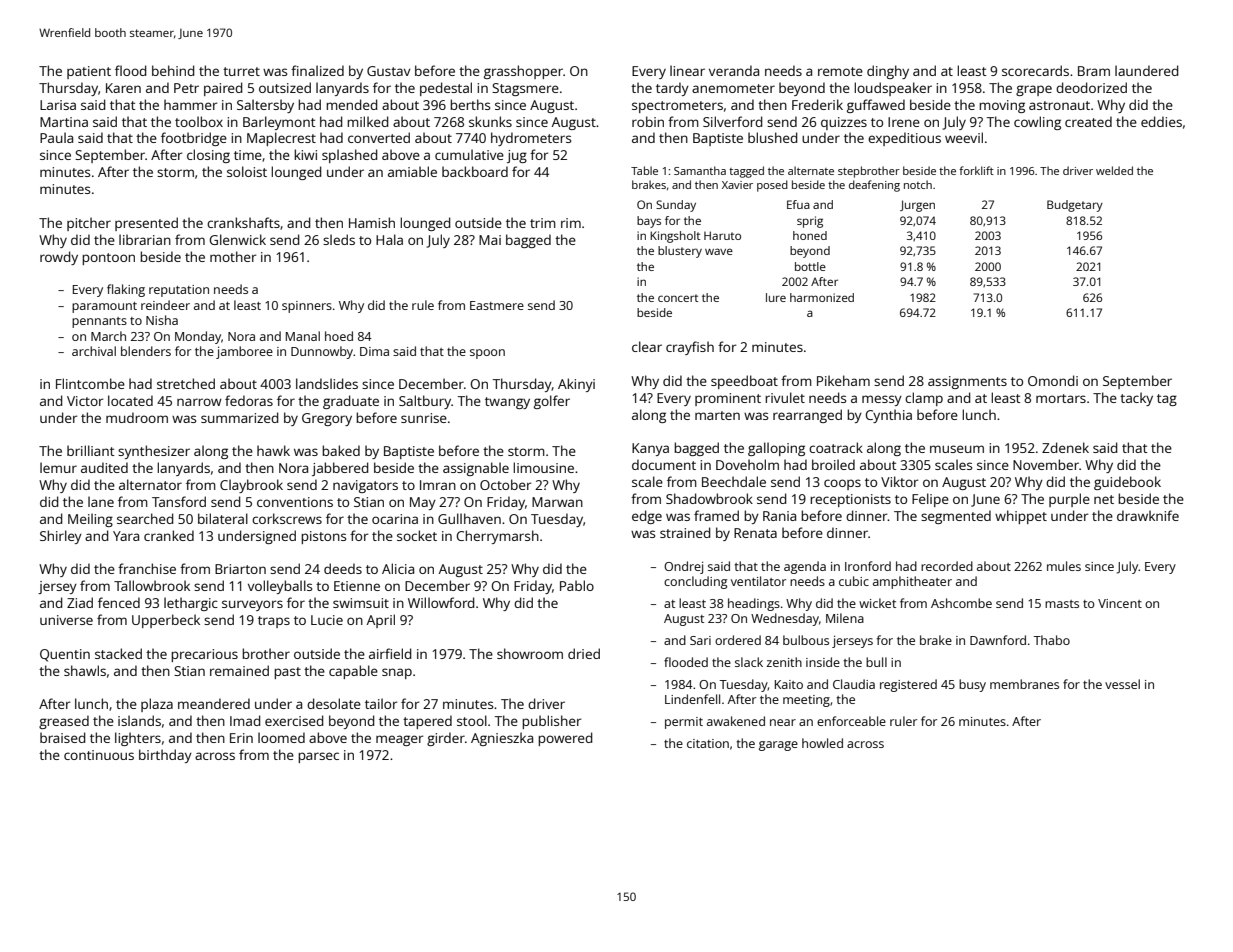 Image resolution: width=1233 pixels, height=952 pixels. I want to click on Bram, so click(1094, 71).
